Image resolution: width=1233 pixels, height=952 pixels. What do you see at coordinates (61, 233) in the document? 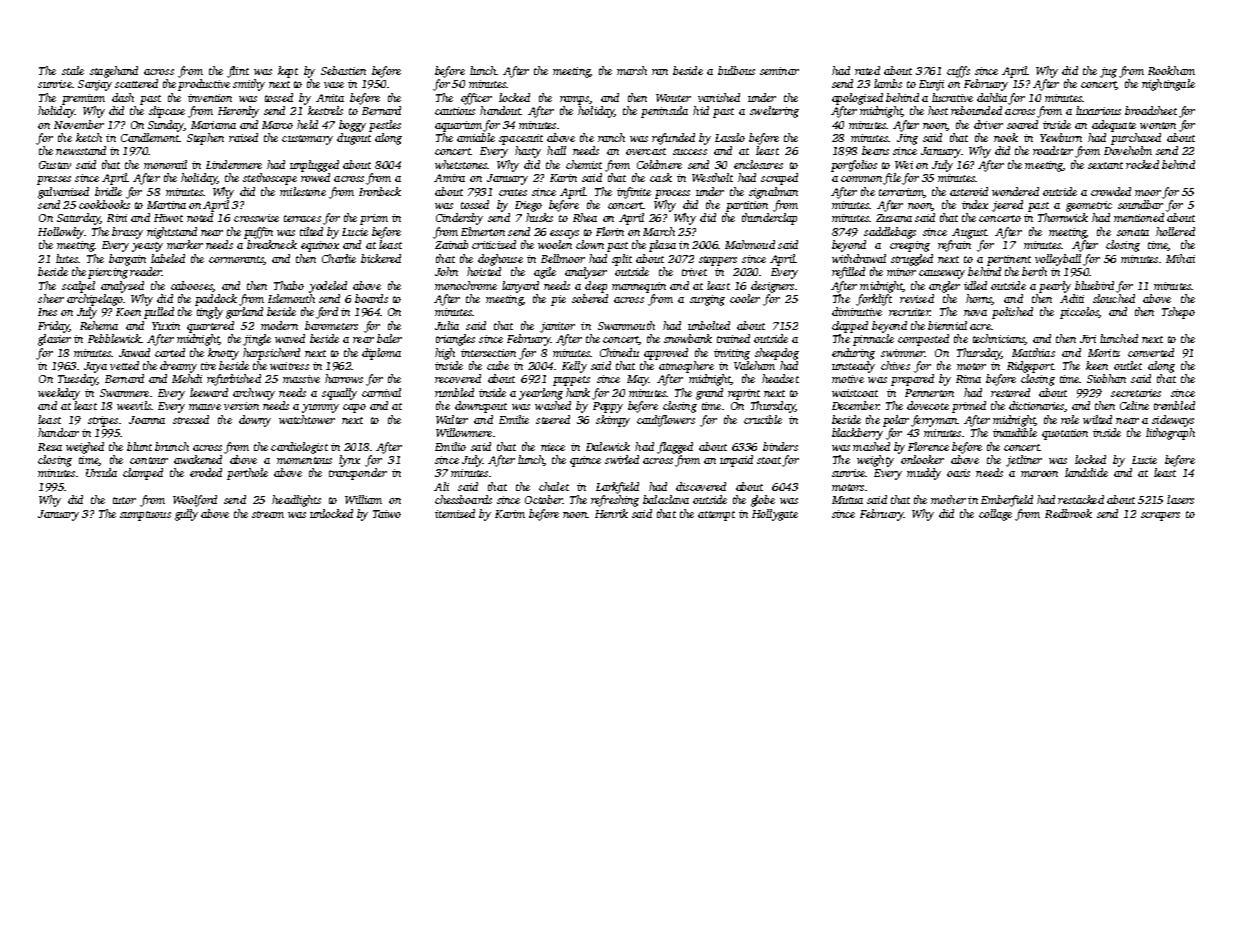
I see `Hollowby` at bounding box center [61, 233].
